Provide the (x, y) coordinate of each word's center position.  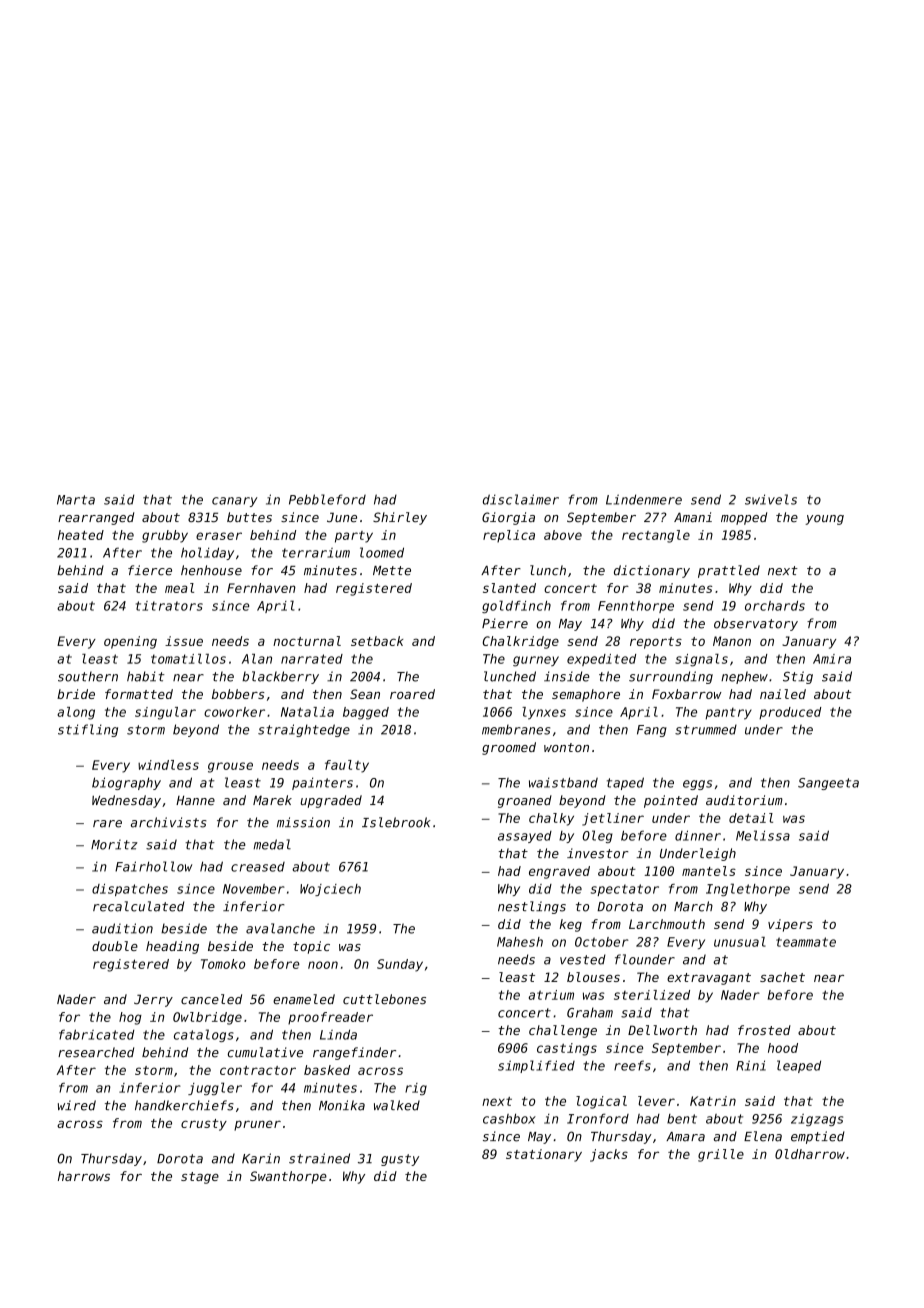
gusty (400, 1160)
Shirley (400, 518)
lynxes (544, 713)
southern (88, 676)
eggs (697, 785)
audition (122, 928)
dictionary (652, 571)
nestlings (532, 907)
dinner (698, 835)
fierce (150, 570)
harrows (84, 1176)
